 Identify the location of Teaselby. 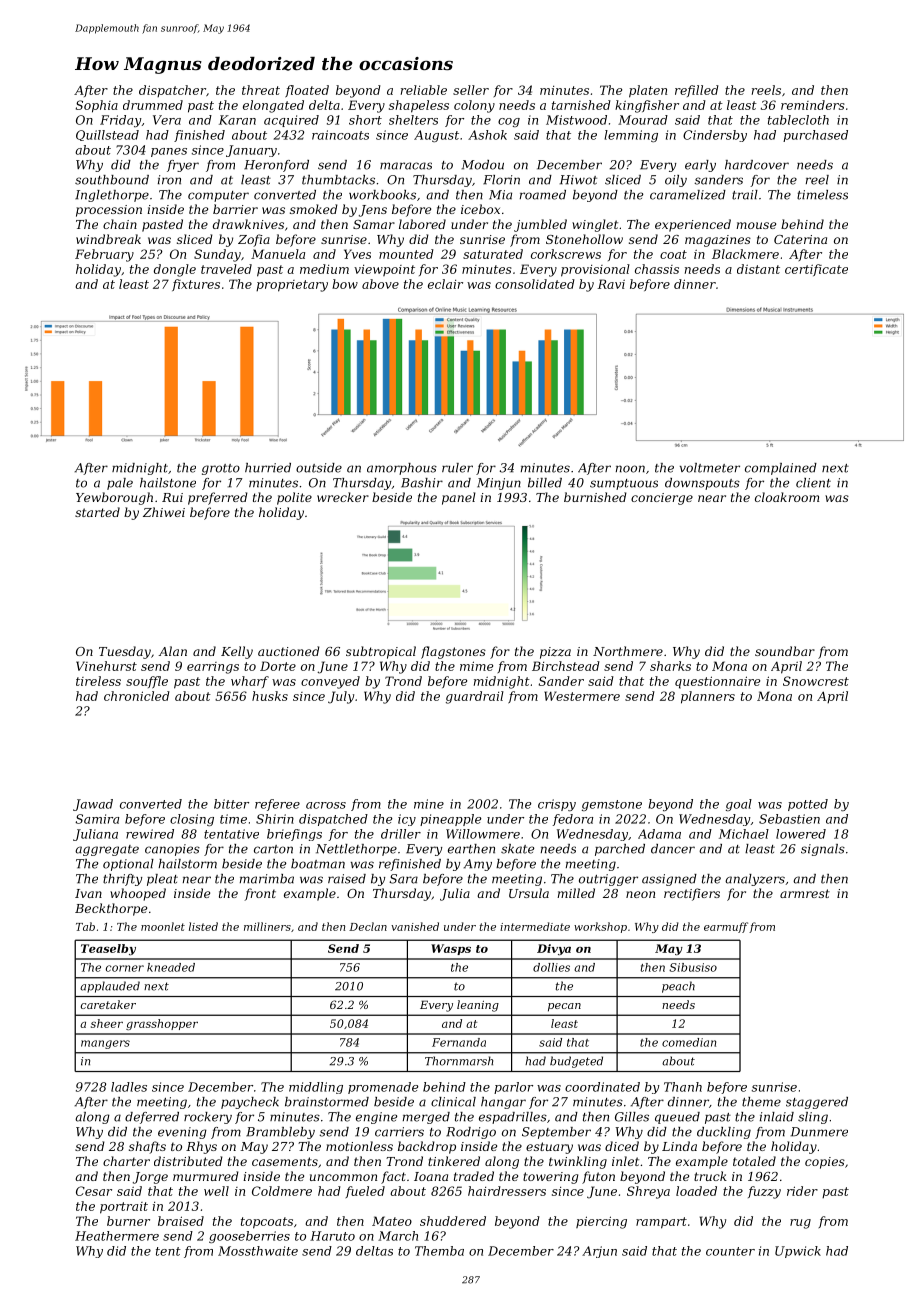
(108, 949).
